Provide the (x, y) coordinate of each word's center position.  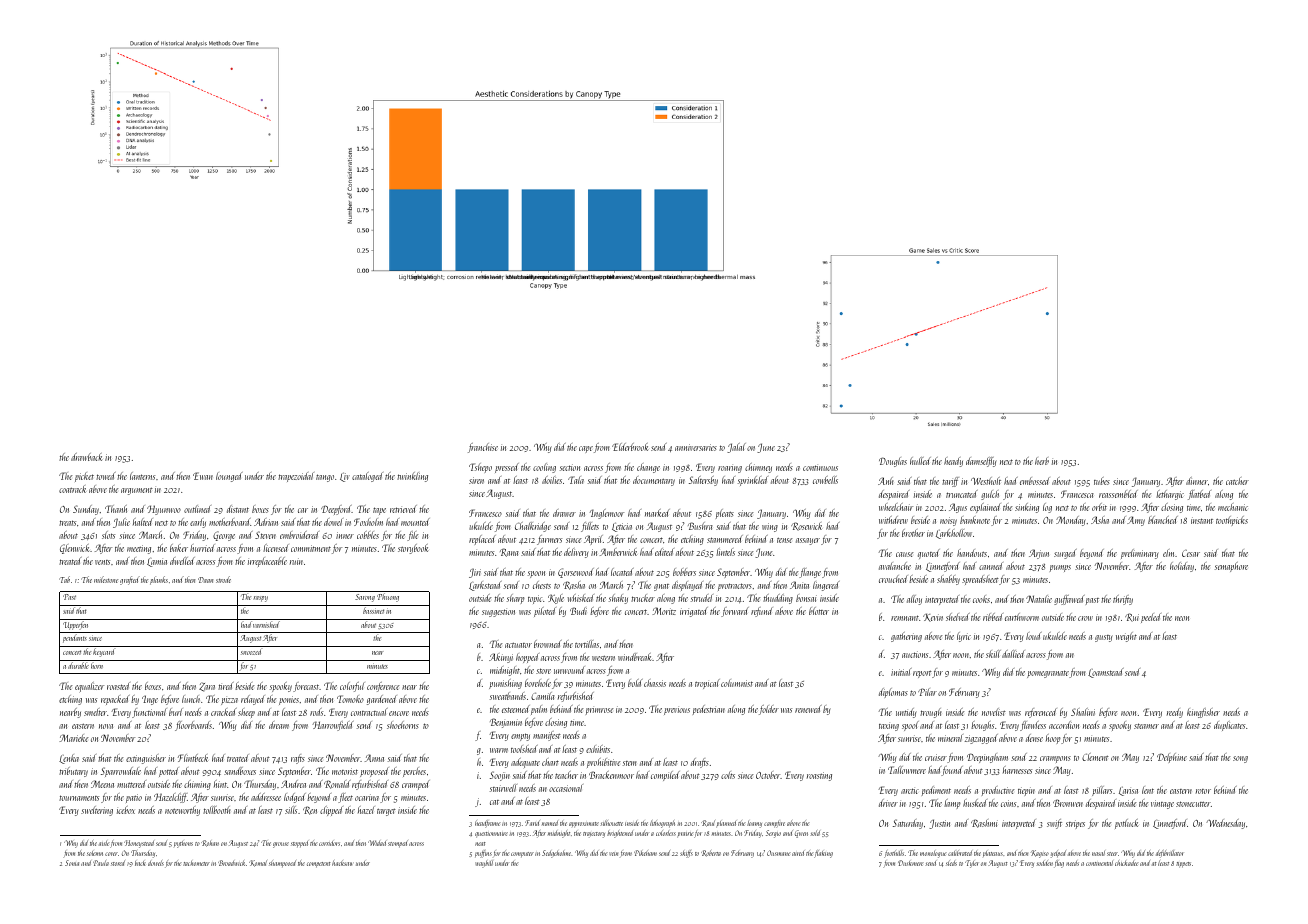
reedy (1175, 713)
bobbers (684, 572)
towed (106, 476)
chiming (197, 785)
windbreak (635, 657)
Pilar (927, 692)
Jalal (736, 448)
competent (319, 865)
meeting (139, 549)
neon (1182, 618)
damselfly (981, 462)
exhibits (598, 749)
